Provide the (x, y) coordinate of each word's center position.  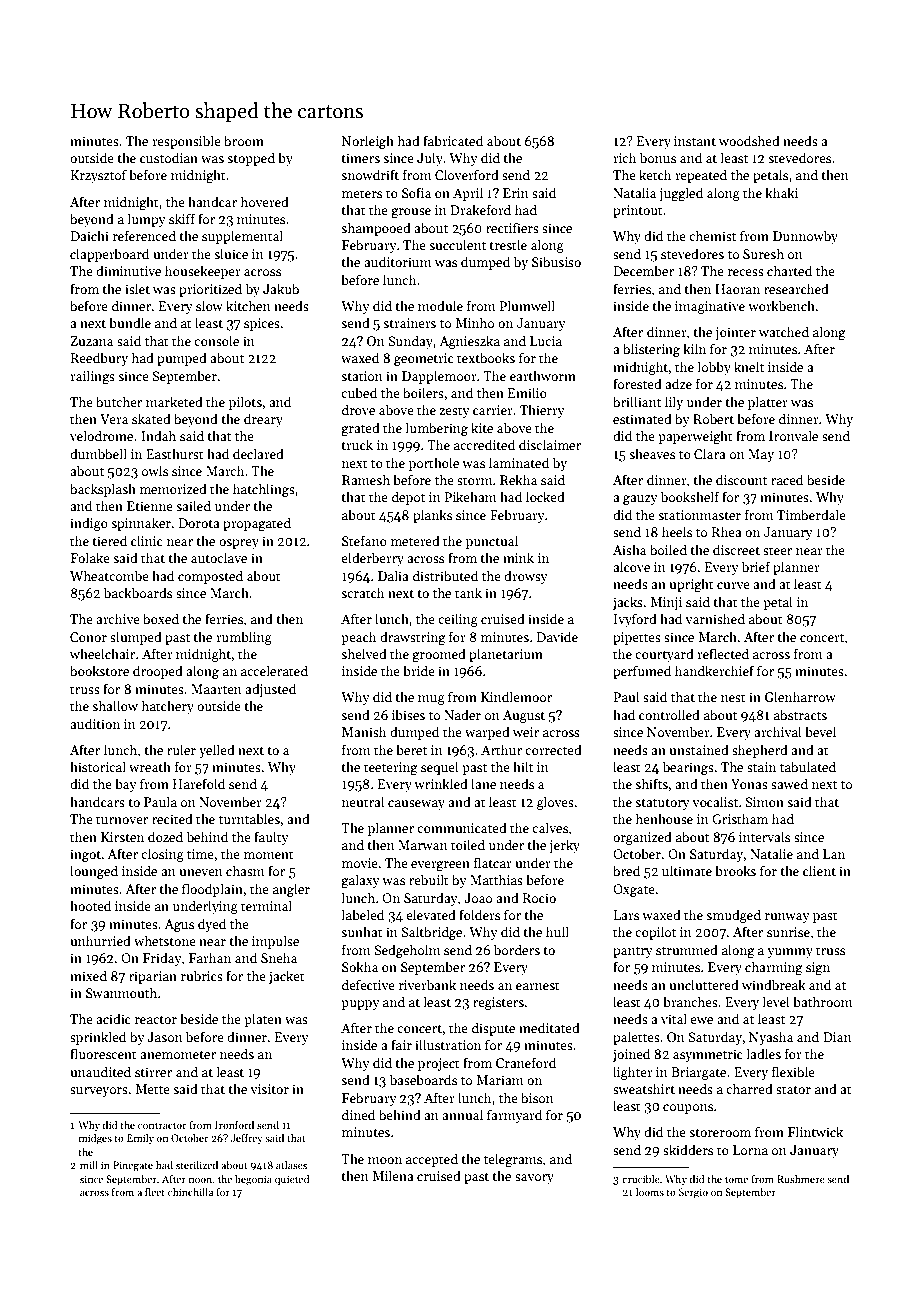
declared (258, 453)
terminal (266, 905)
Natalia (634, 192)
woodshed (749, 140)
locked (545, 496)
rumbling (244, 638)
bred (626, 870)
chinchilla (190, 1192)
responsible (186, 142)
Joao (478, 898)
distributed (445, 575)
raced (787, 479)
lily (674, 403)
